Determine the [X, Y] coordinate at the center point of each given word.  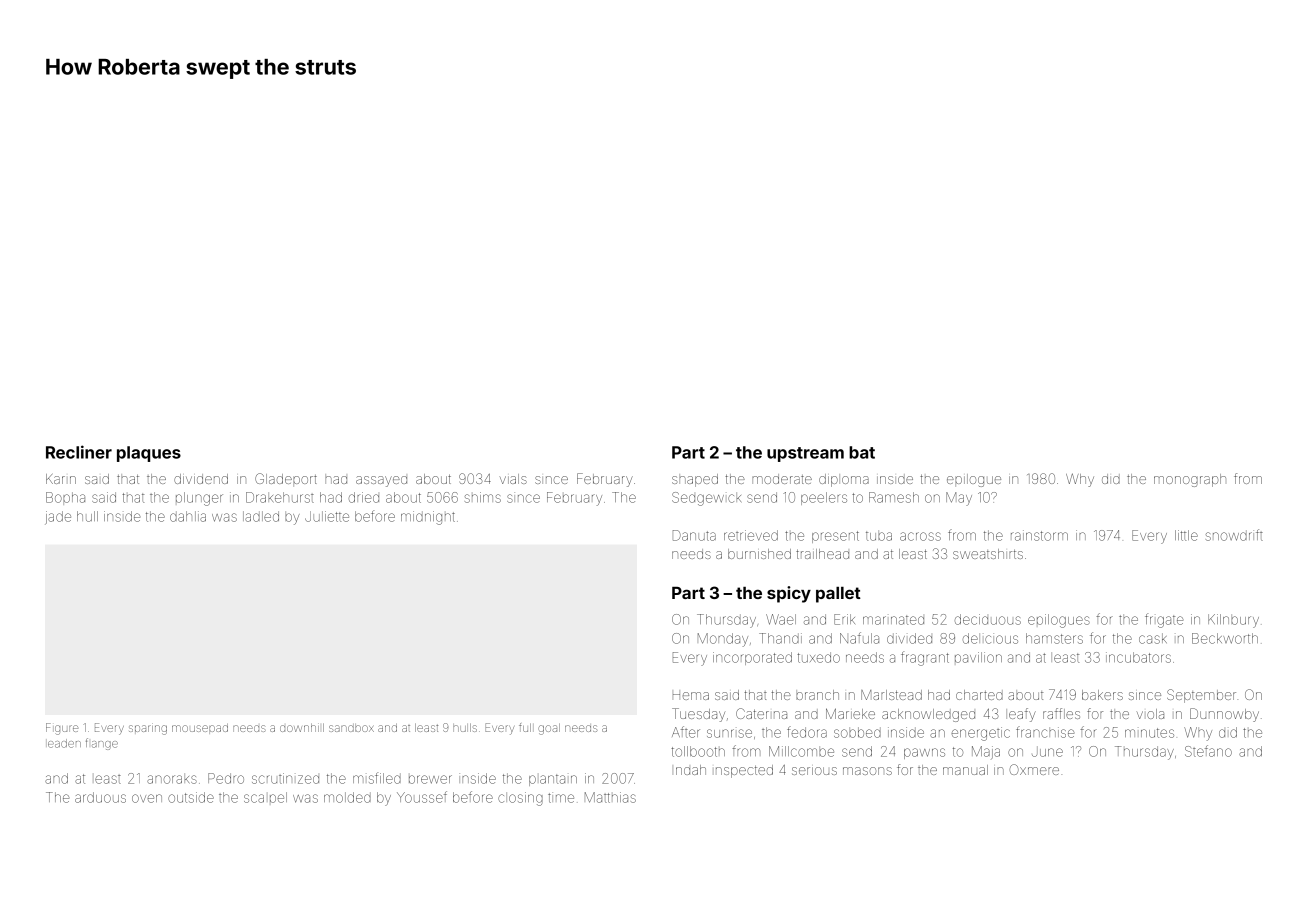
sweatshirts [988, 554]
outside [191, 797]
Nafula [859, 638]
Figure [62, 729]
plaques [149, 454]
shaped [695, 480]
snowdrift [1234, 535]
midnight [428, 518]
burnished [759, 554]
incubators [1138, 657]
